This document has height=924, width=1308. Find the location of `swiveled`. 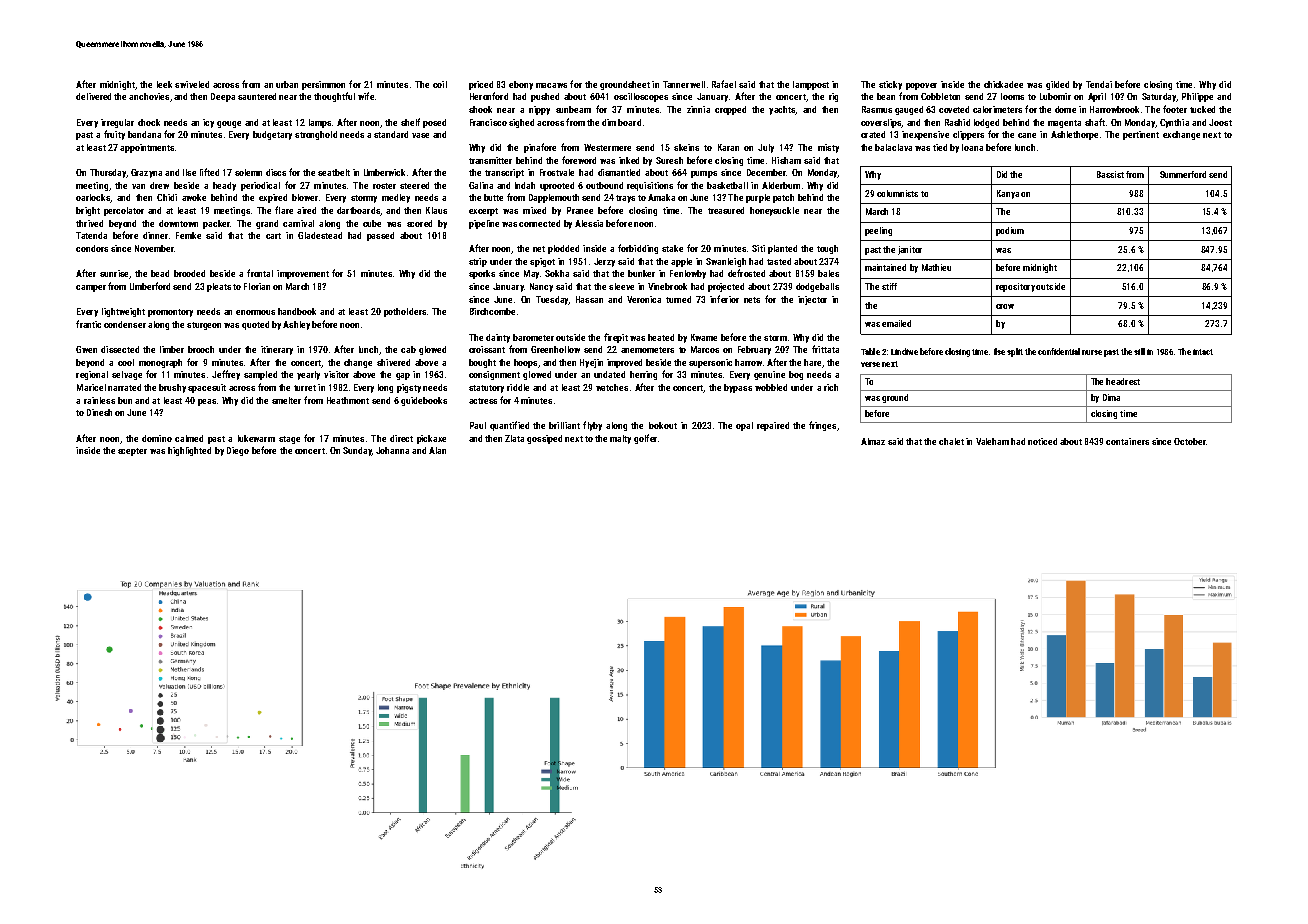

swiveled is located at coordinates (192, 84).
